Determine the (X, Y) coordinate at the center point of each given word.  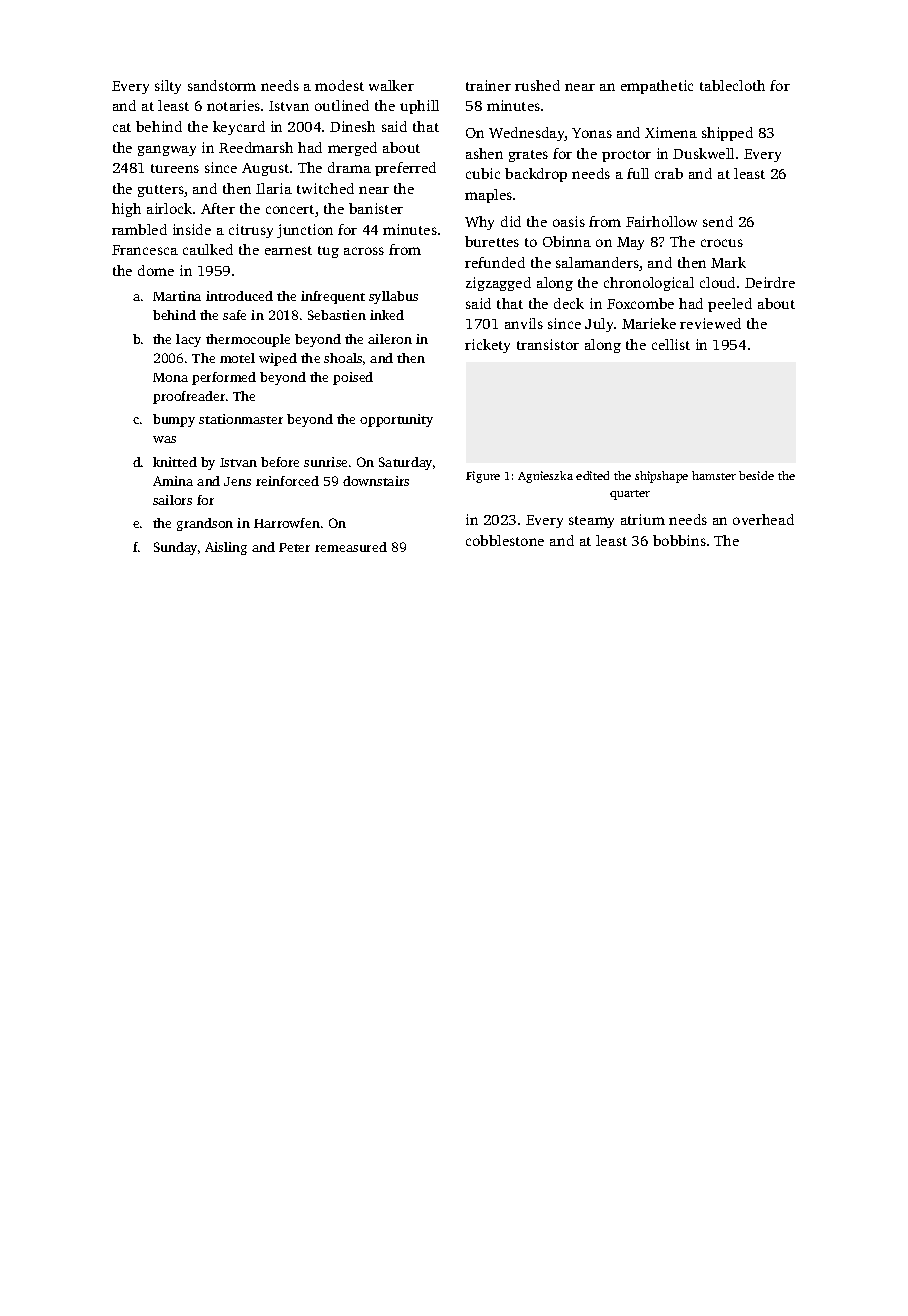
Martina (177, 296)
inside (192, 229)
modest (339, 85)
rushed (537, 85)
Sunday (175, 548)
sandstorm (222, 85)
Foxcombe (640, 303)
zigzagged (498, 284)
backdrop (536, 175)
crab (669, 173)
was (164, 439)
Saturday (405, 463)
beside (756, 475)
